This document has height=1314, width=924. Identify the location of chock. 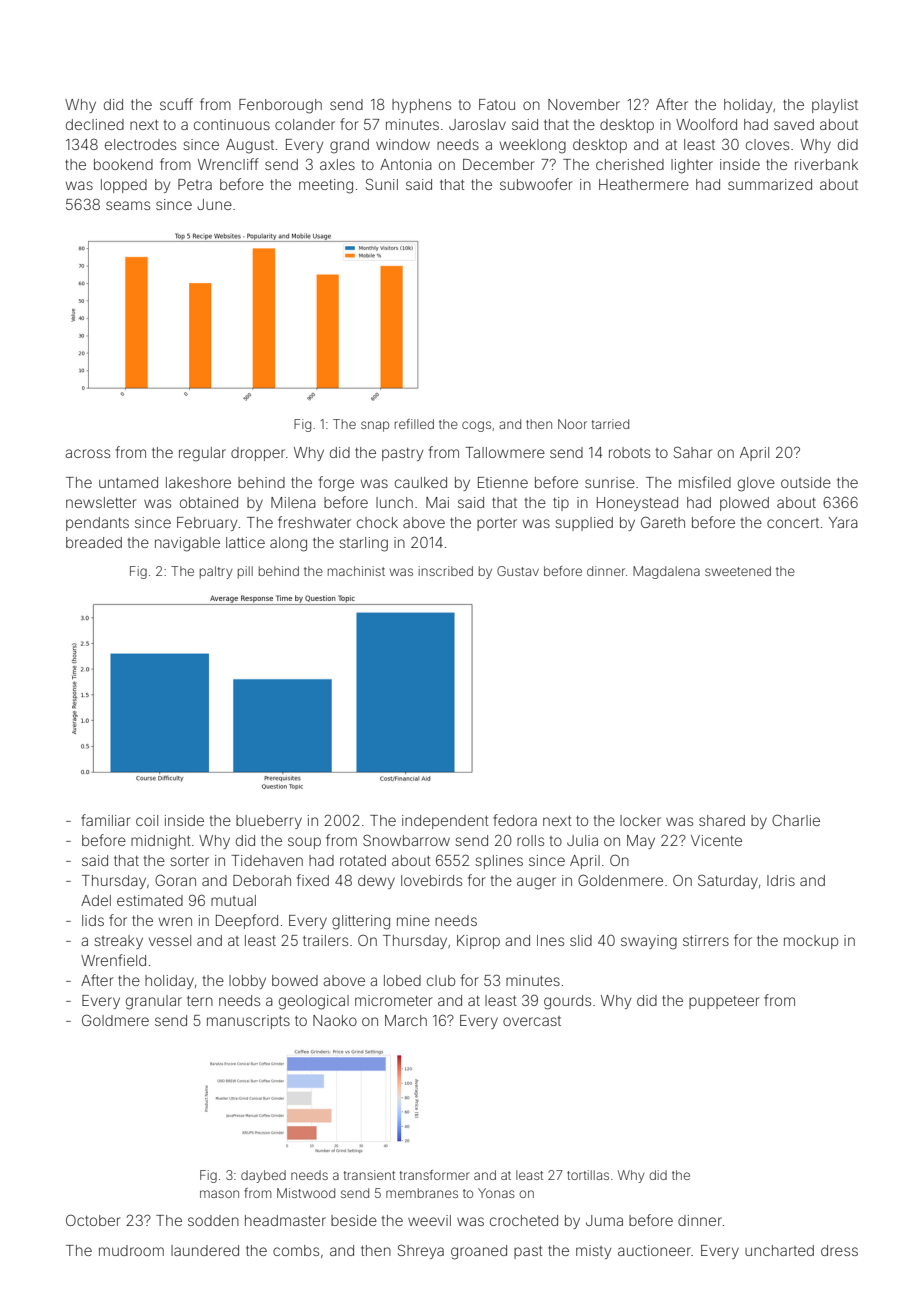
(377, 522).
